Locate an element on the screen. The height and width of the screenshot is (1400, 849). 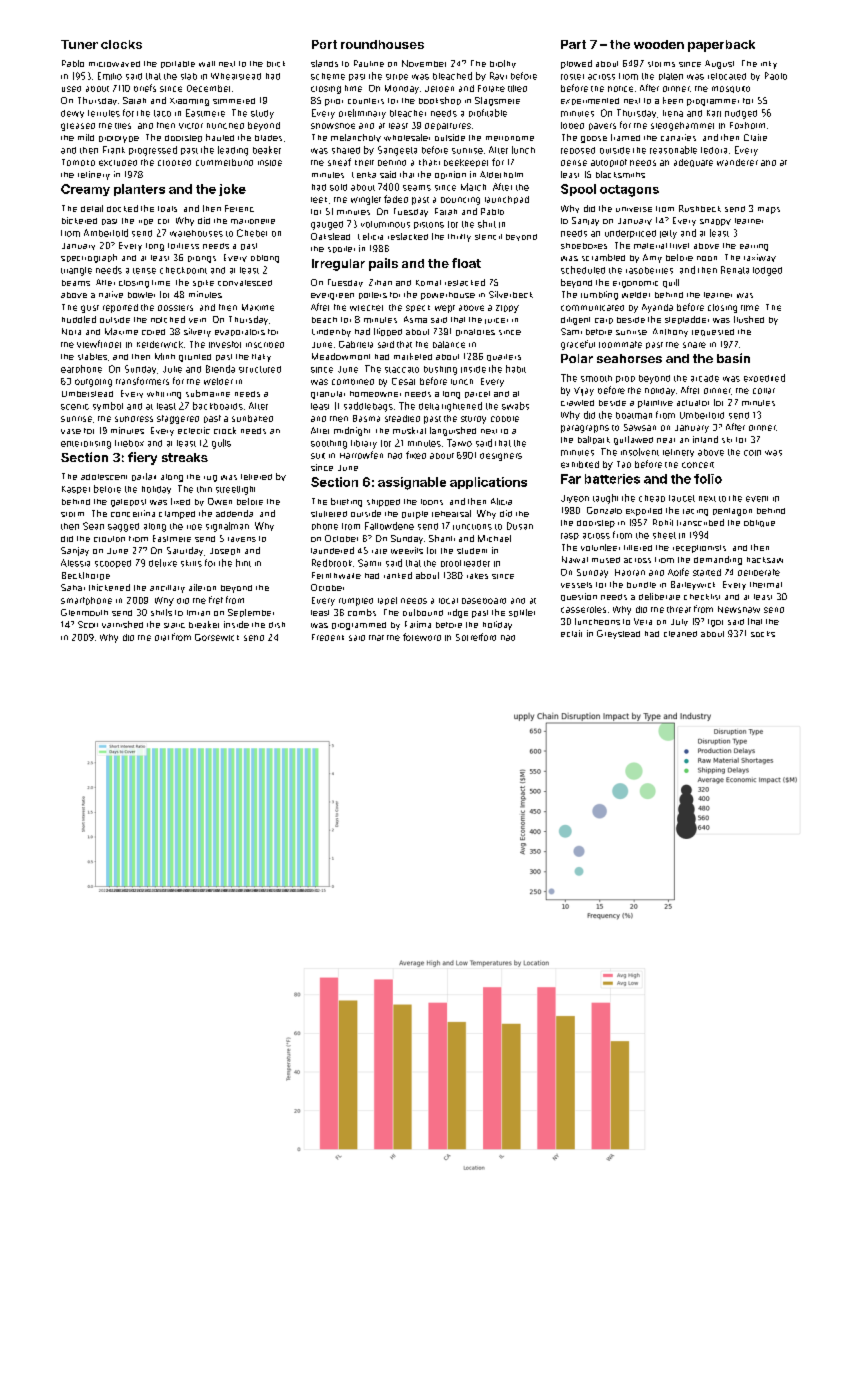
structured is located at coordinates (260, 369).
